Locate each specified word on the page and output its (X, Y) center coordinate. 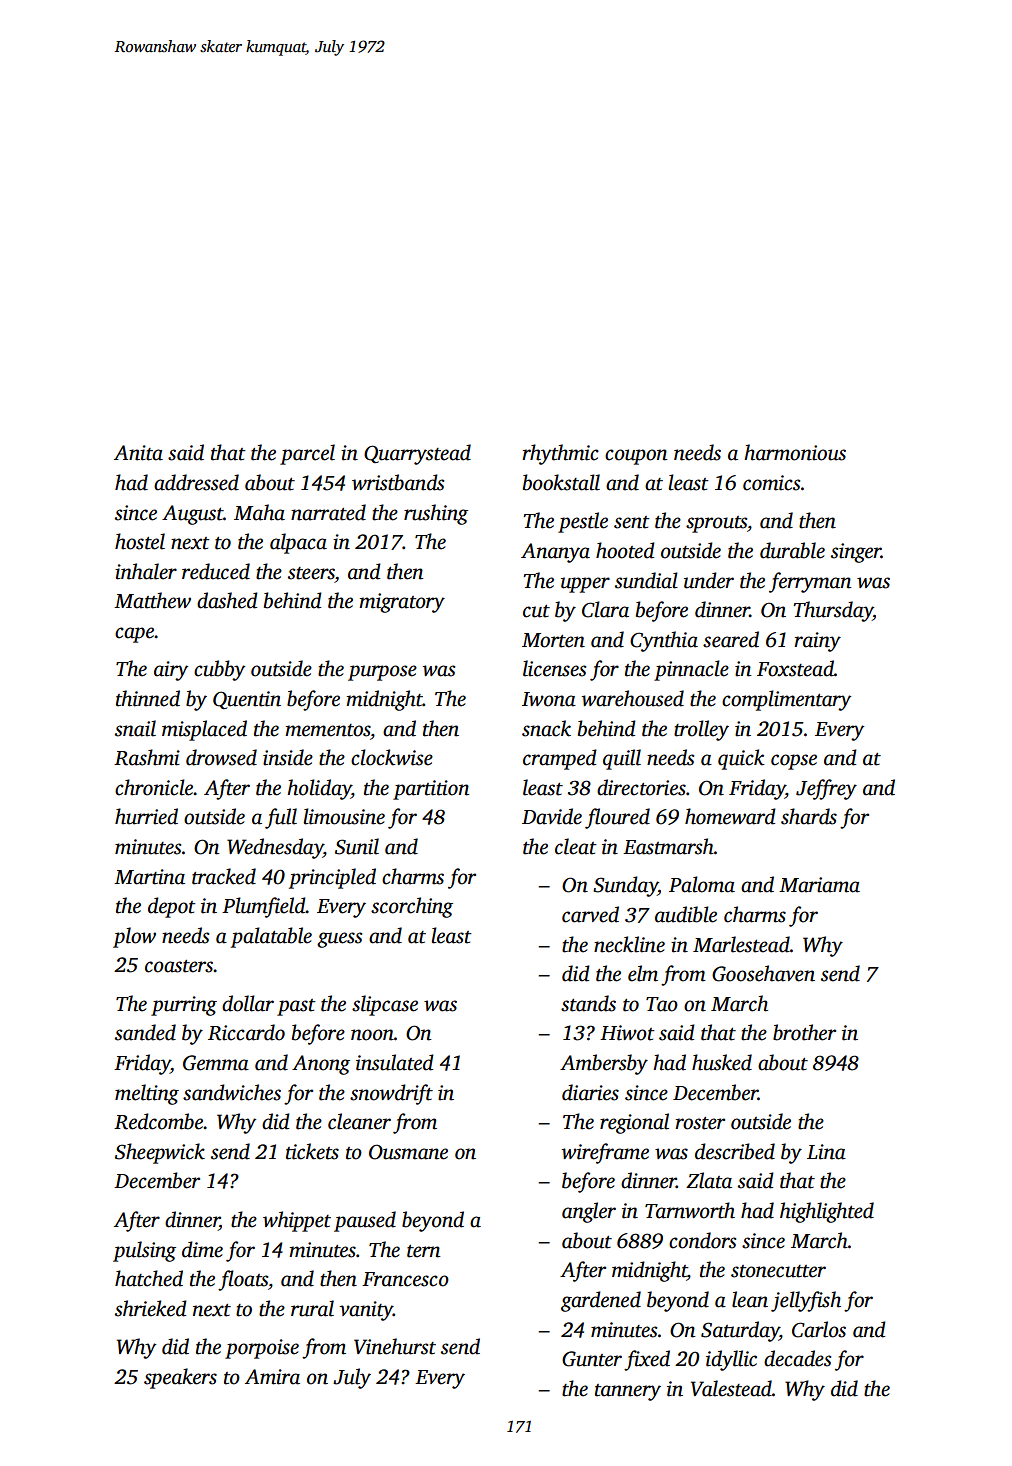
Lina (826, 1152)
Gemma (216, 1063)
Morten (553, 640)
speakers (180, 1378)
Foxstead (795, 668)
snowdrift (391, 1094)
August (192, 515)
